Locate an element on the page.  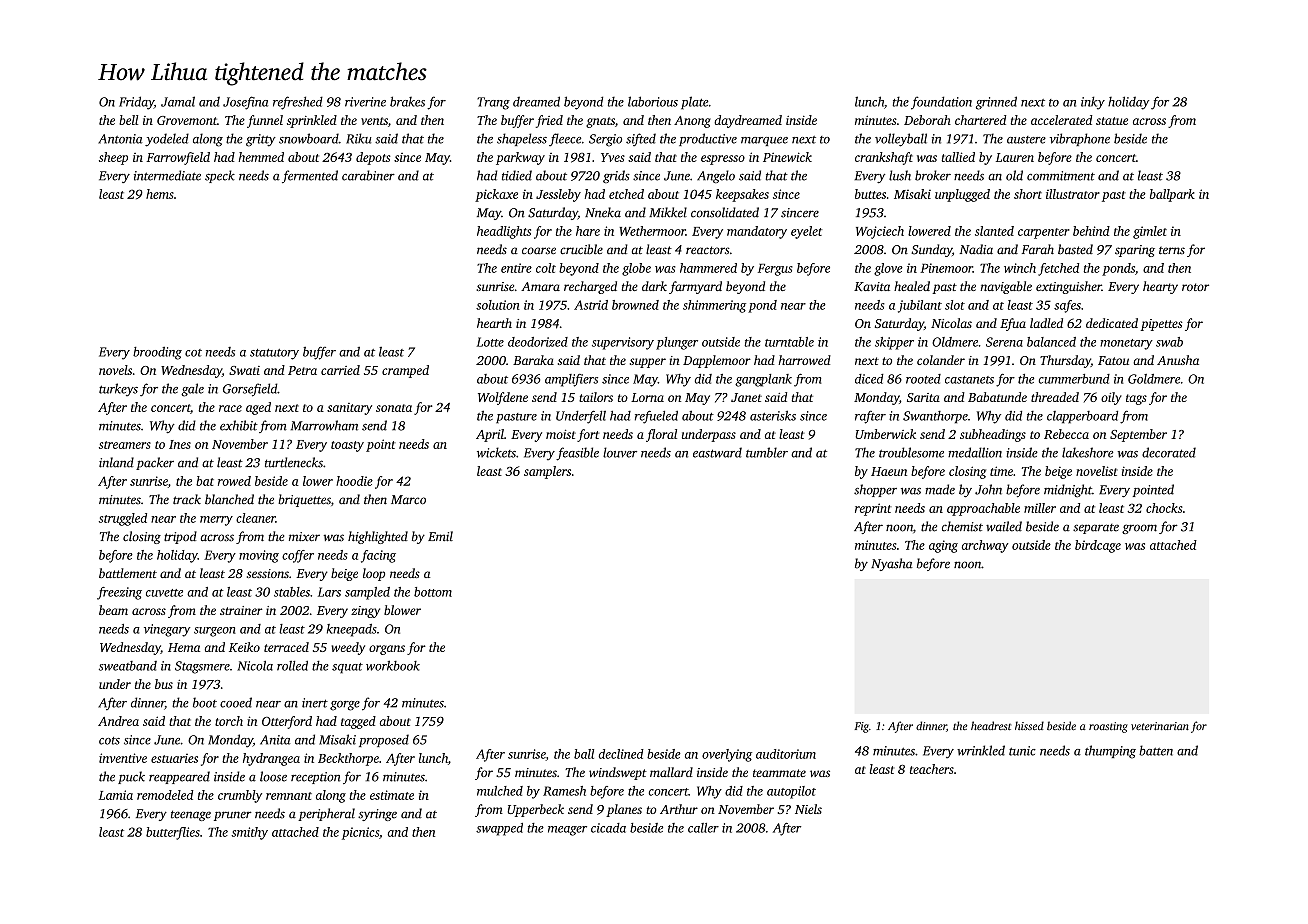
sweatband is located at coordinates (128, 666).
